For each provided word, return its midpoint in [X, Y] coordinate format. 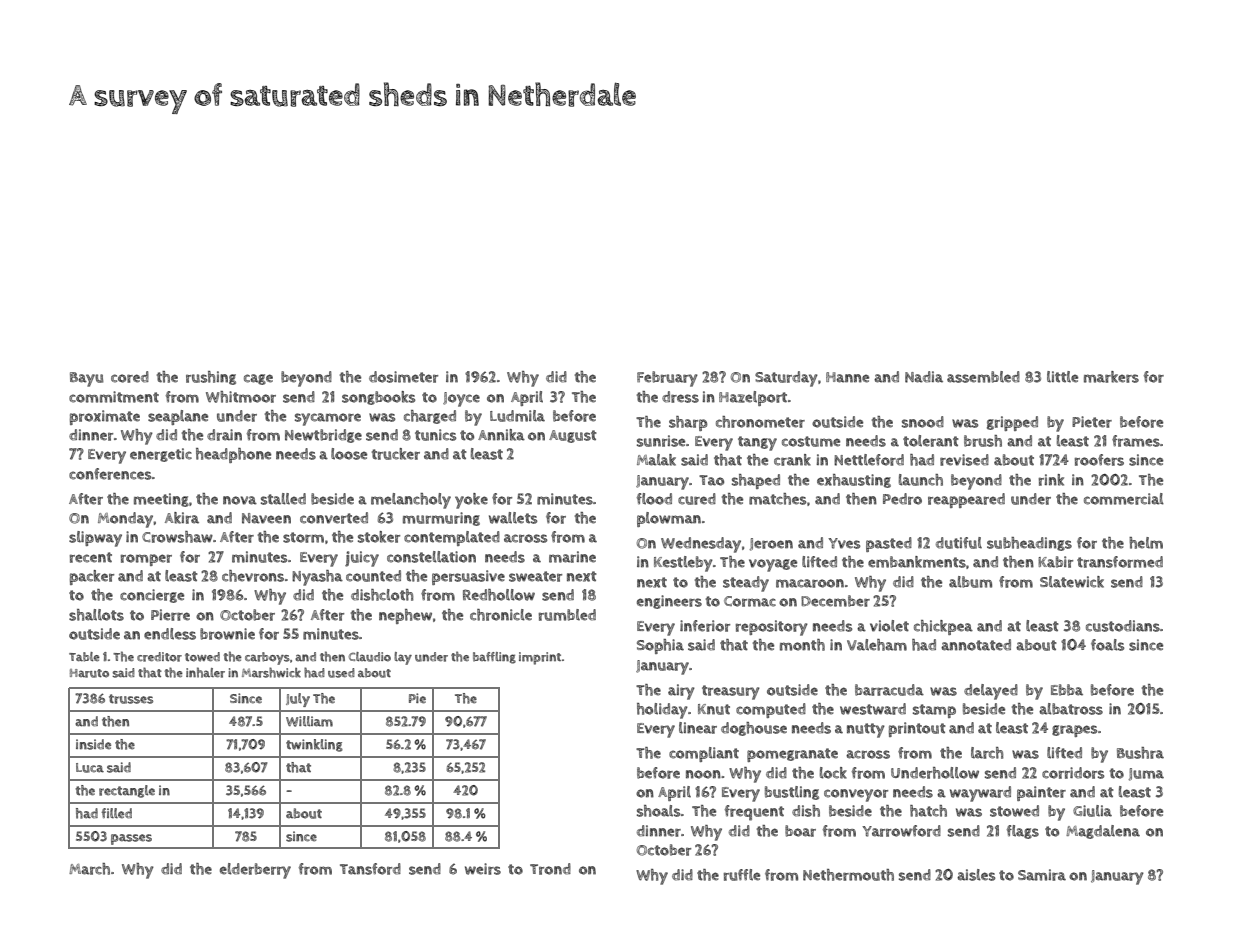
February [667, 379]
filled [116, 813]
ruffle [742, 875]
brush [983, 441]
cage [258, 379]
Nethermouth [848, 875]
